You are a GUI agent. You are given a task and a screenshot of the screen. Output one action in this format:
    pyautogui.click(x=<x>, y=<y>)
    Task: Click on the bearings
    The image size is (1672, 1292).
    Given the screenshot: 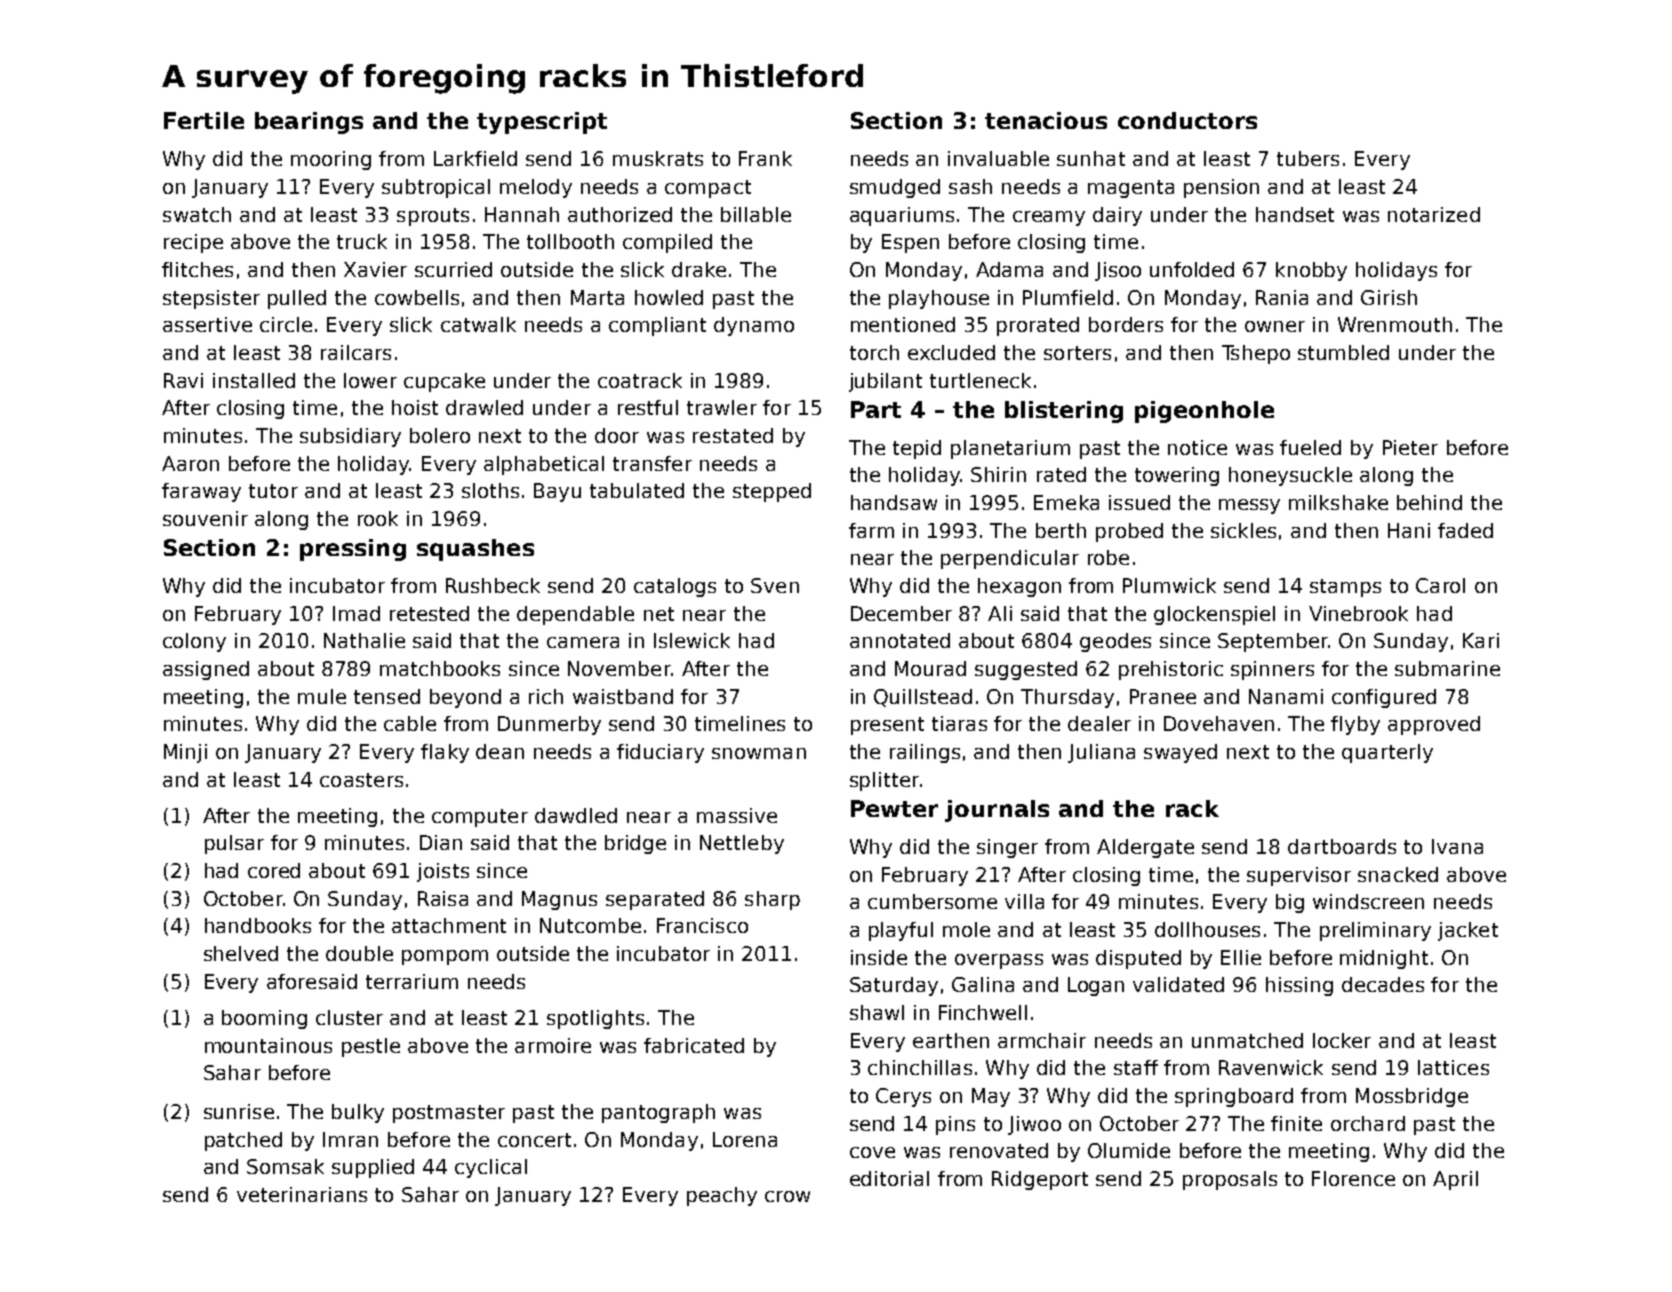 What is the action you would take?
    pyautogui.click(x=309, y=123)
